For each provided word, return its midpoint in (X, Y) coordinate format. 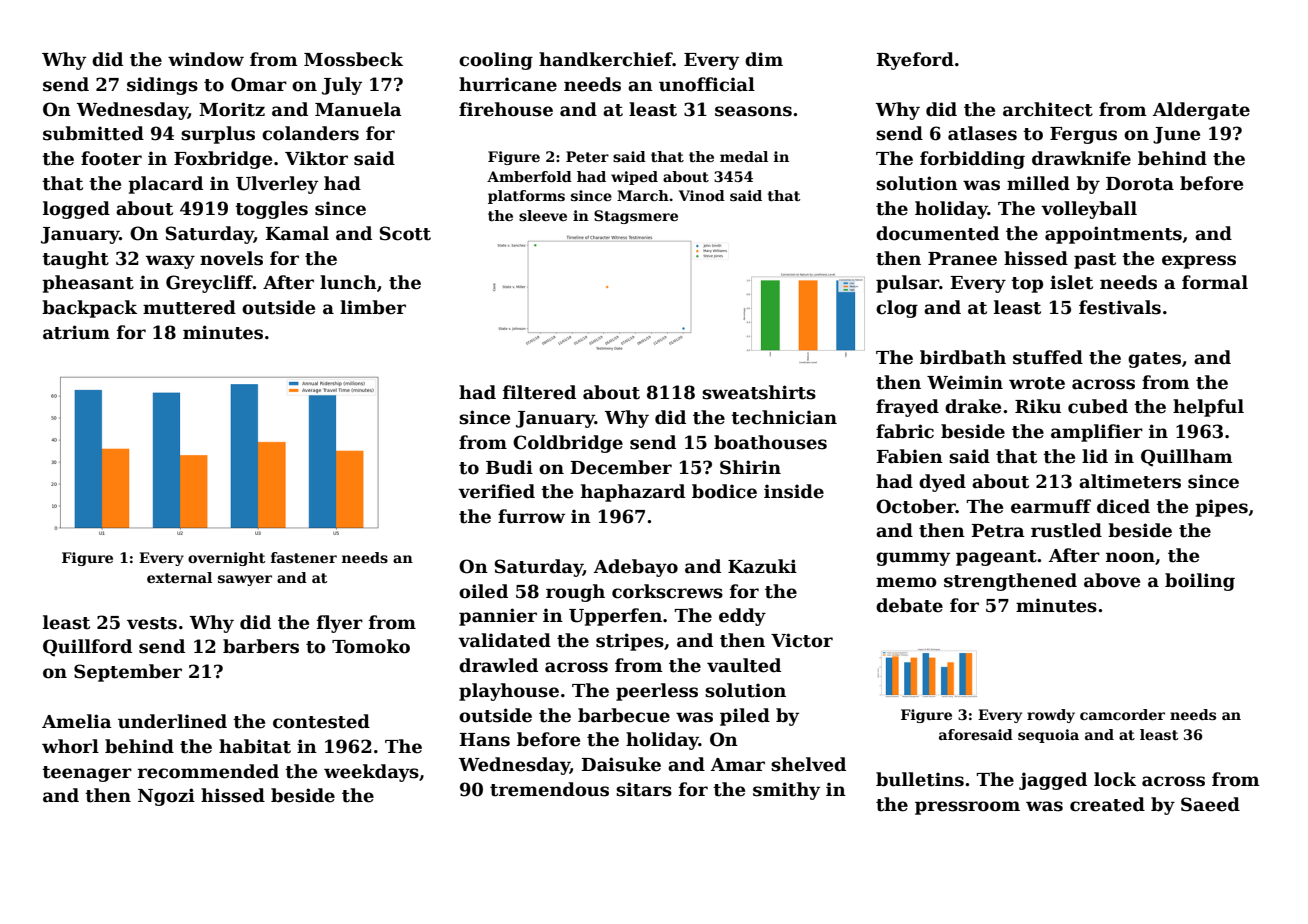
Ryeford (915, 61)
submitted (93, 133)
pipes (1221, 508)
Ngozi (166, 797)
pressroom (967, 808)
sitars (644, 789)
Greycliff (209, 284)
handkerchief (606, 59)
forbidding (972, 160)
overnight (226, 559)
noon (1130, 557)
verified (496, 491)
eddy (742, 617)
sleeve (543, 215)
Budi (509, 467)
